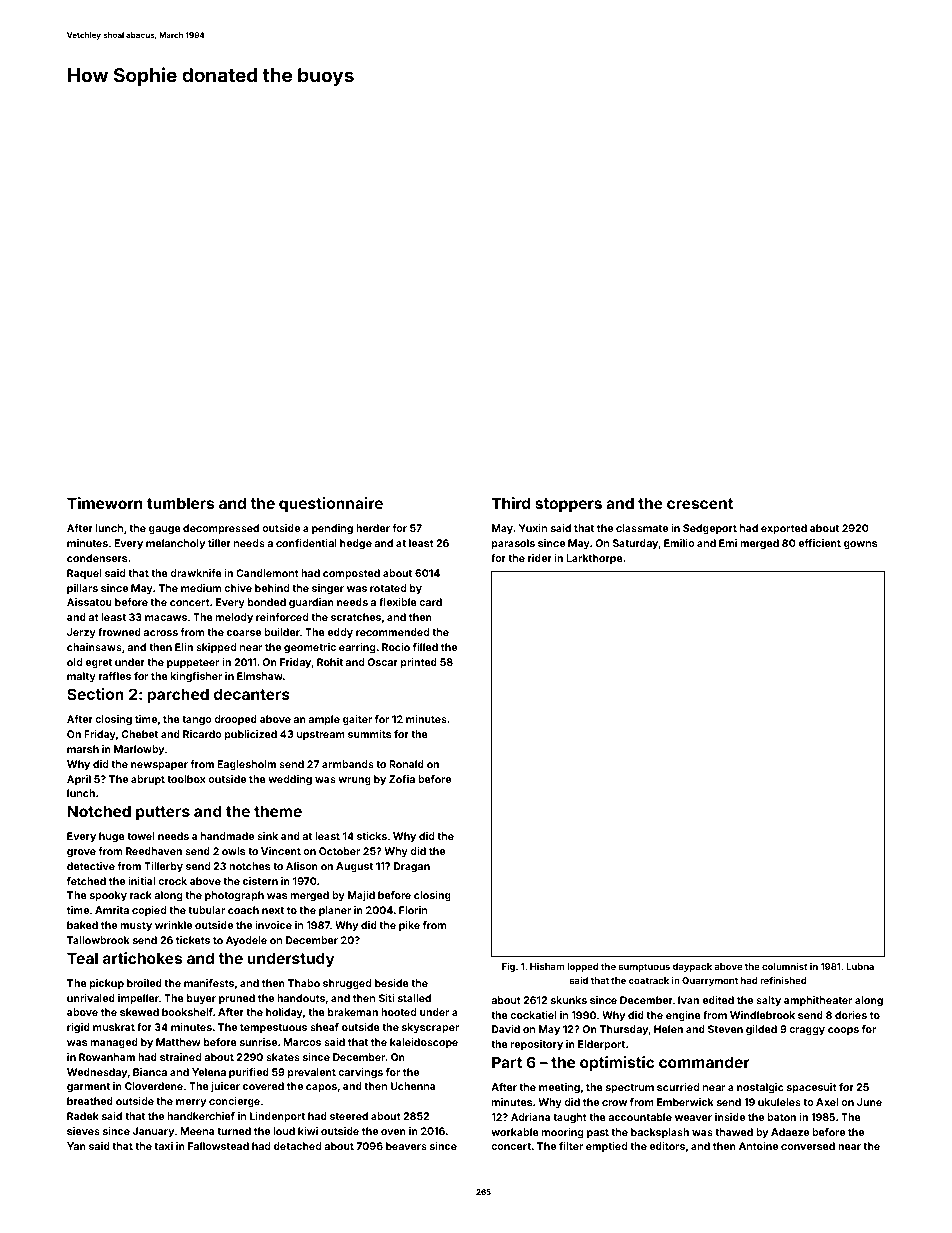  I want to click on decompressed, so click(221, 529).
